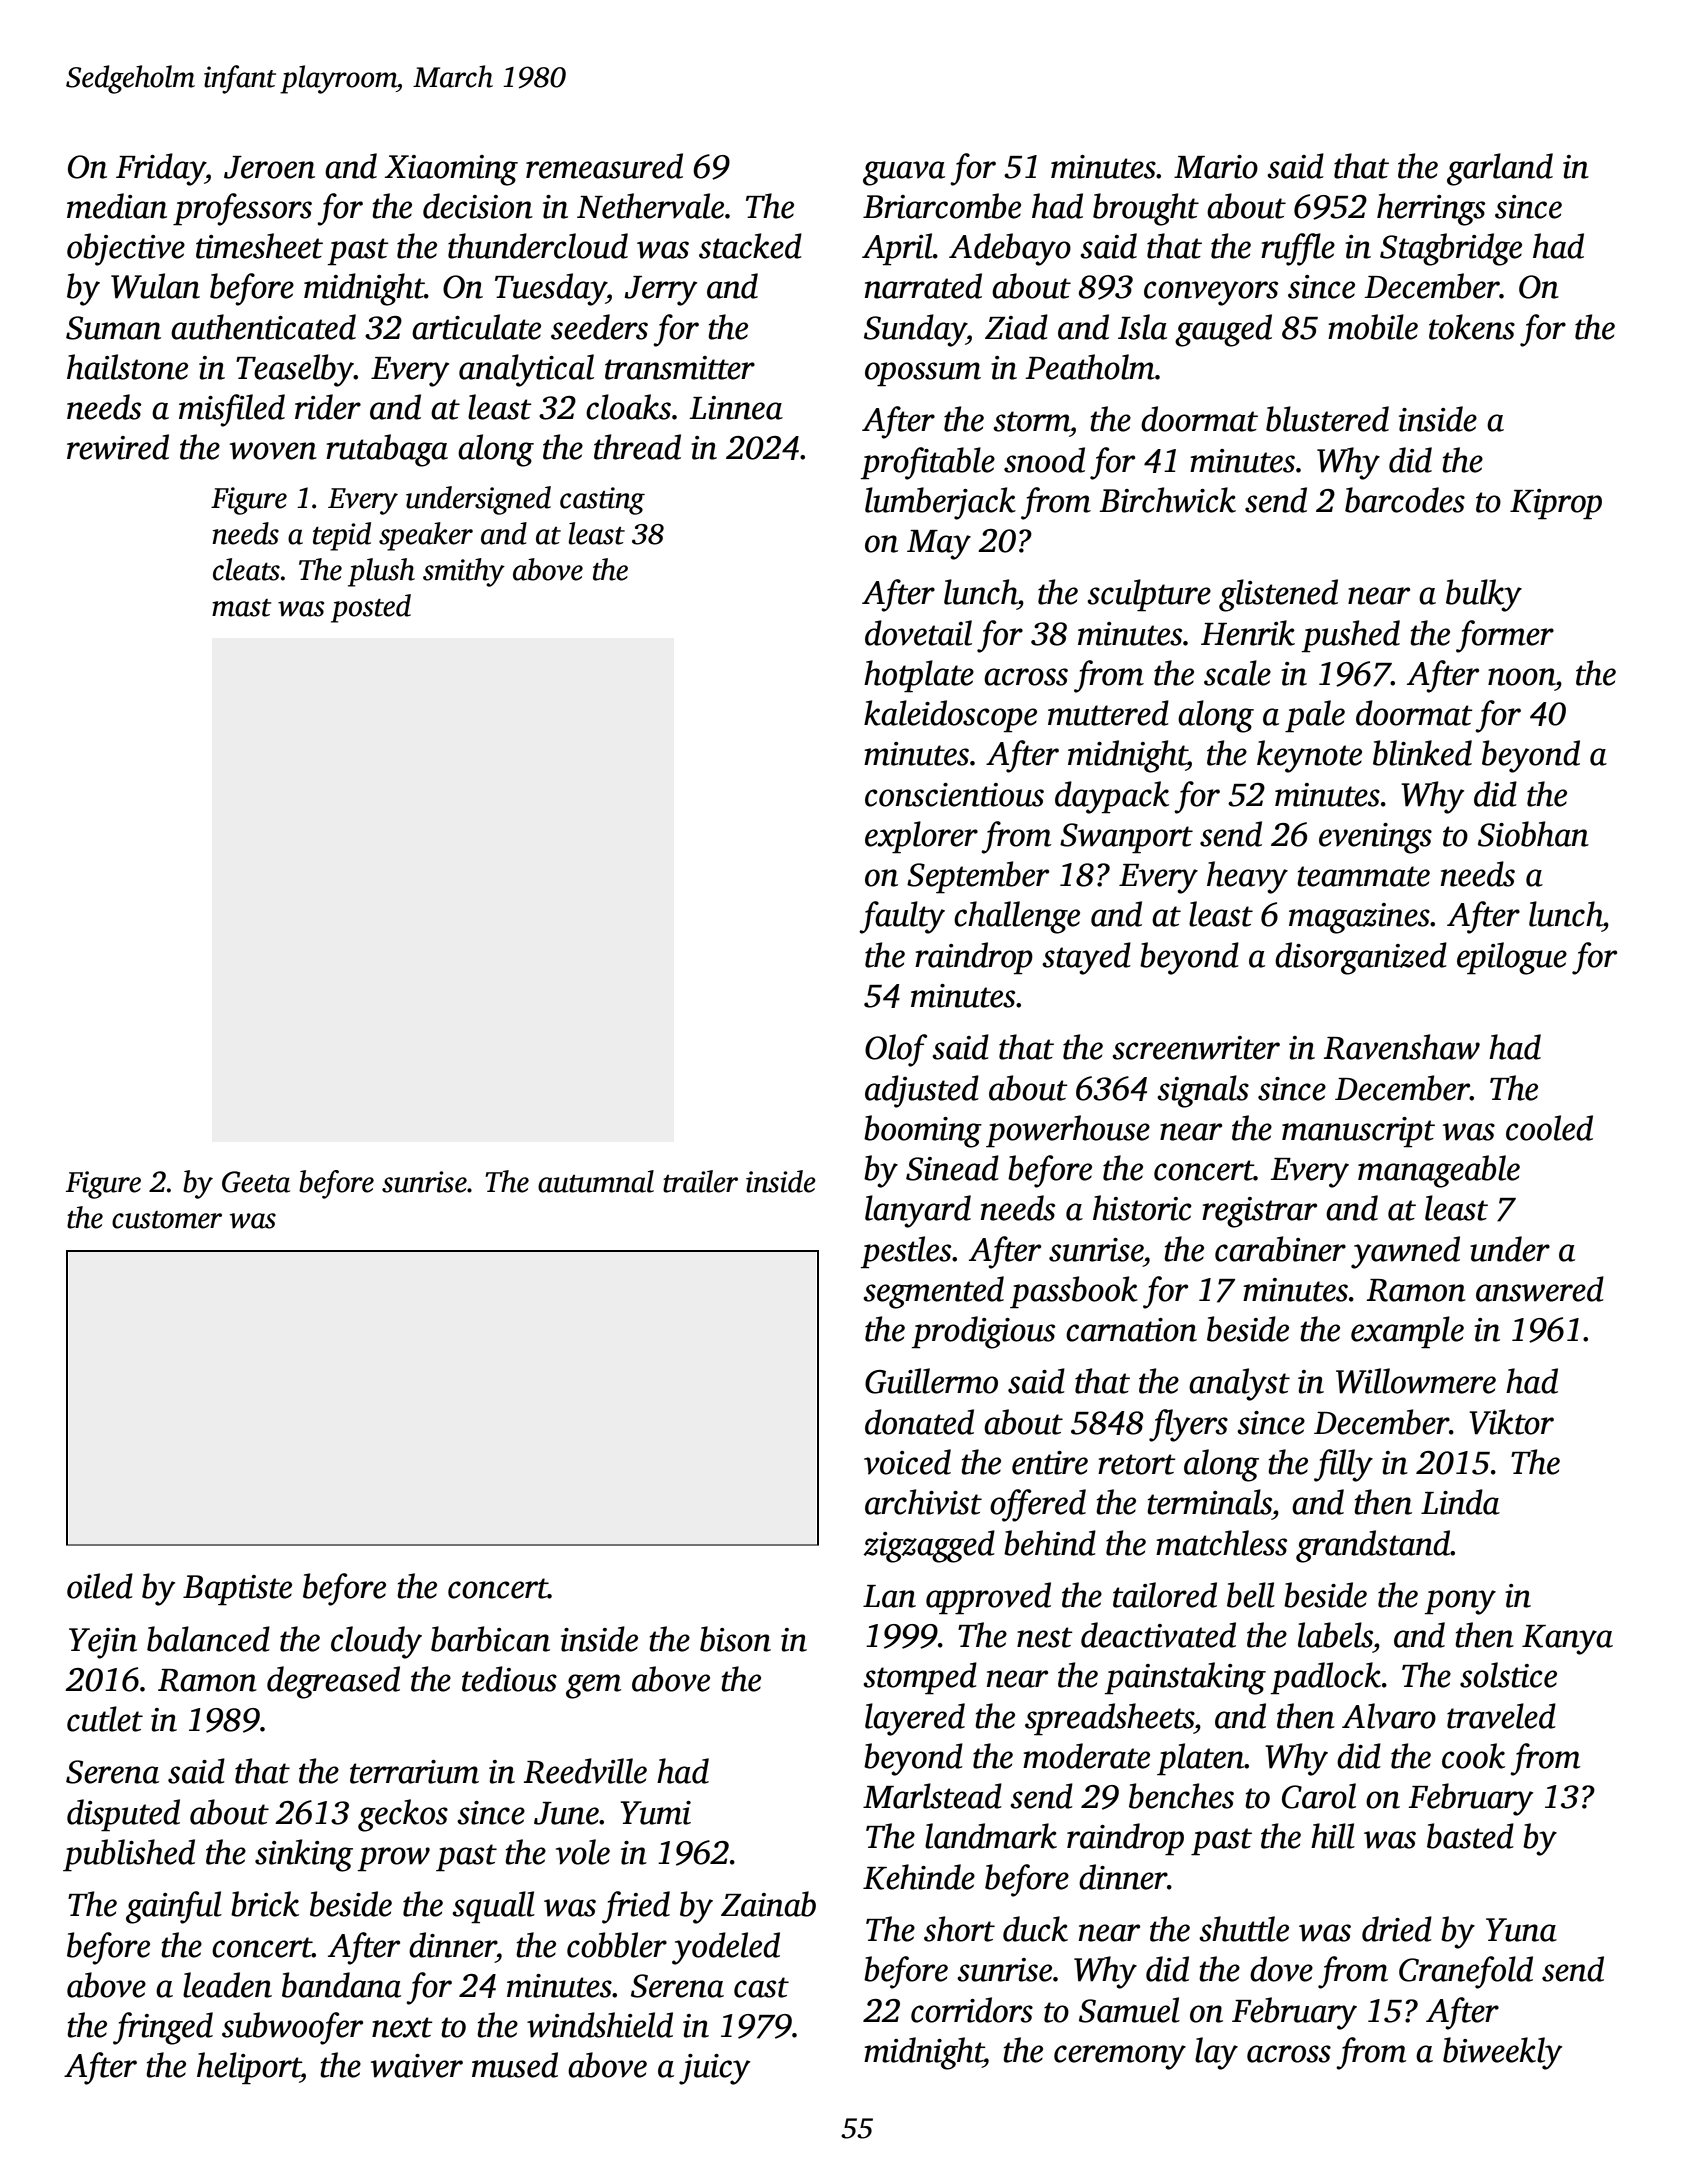 The width and height of the page is (1683, 2178). I want to click on Zainab, so click(768, 1904).
